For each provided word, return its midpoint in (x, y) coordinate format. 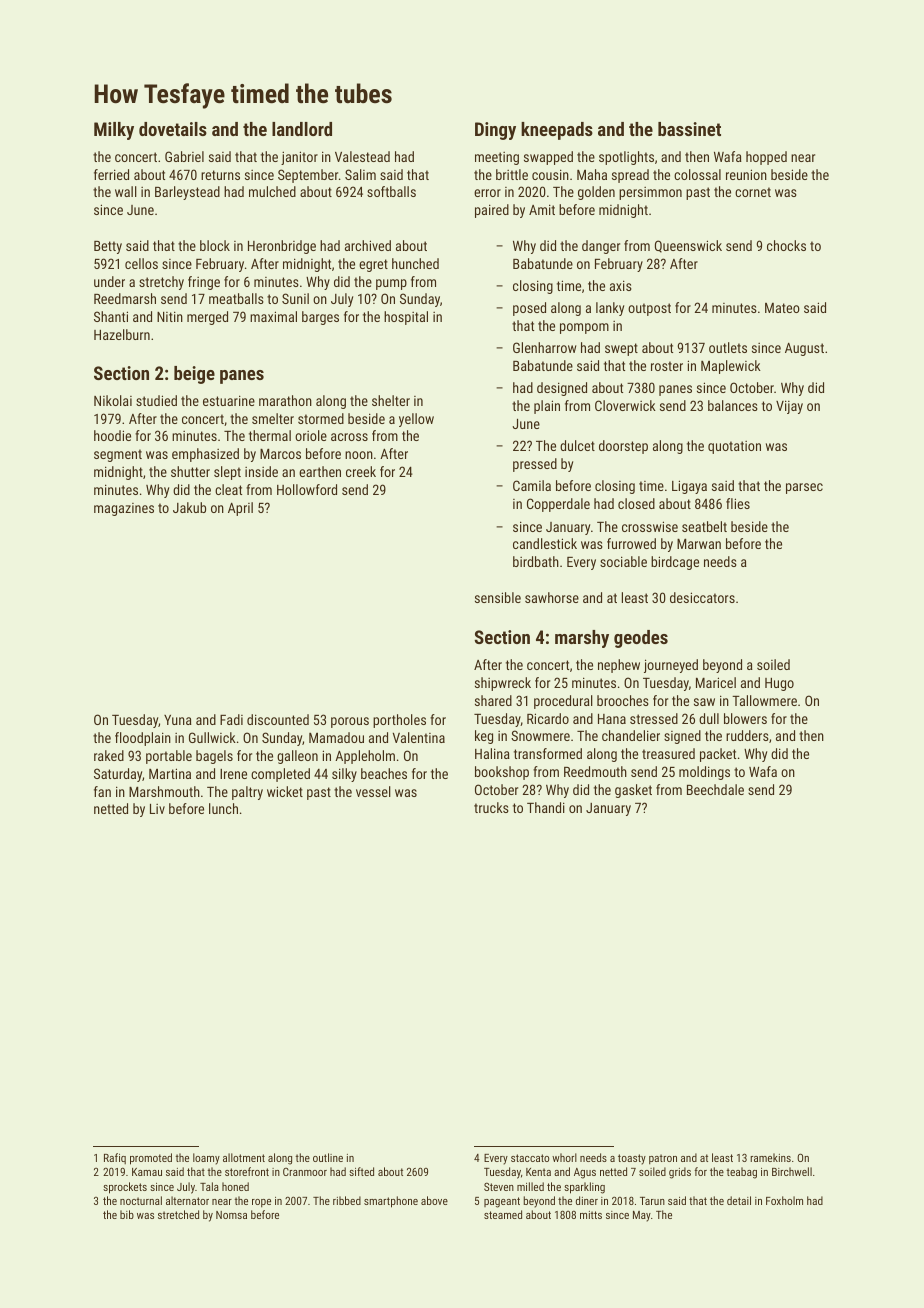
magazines (124, 509)
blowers (745, 718)
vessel (373, 791)
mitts (591, 1215)
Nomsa (231, 1215)
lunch (223, 808)
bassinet (689, 129)
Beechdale (715, 789)
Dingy (495, 131)
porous (350, 722)
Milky (114, 131)
